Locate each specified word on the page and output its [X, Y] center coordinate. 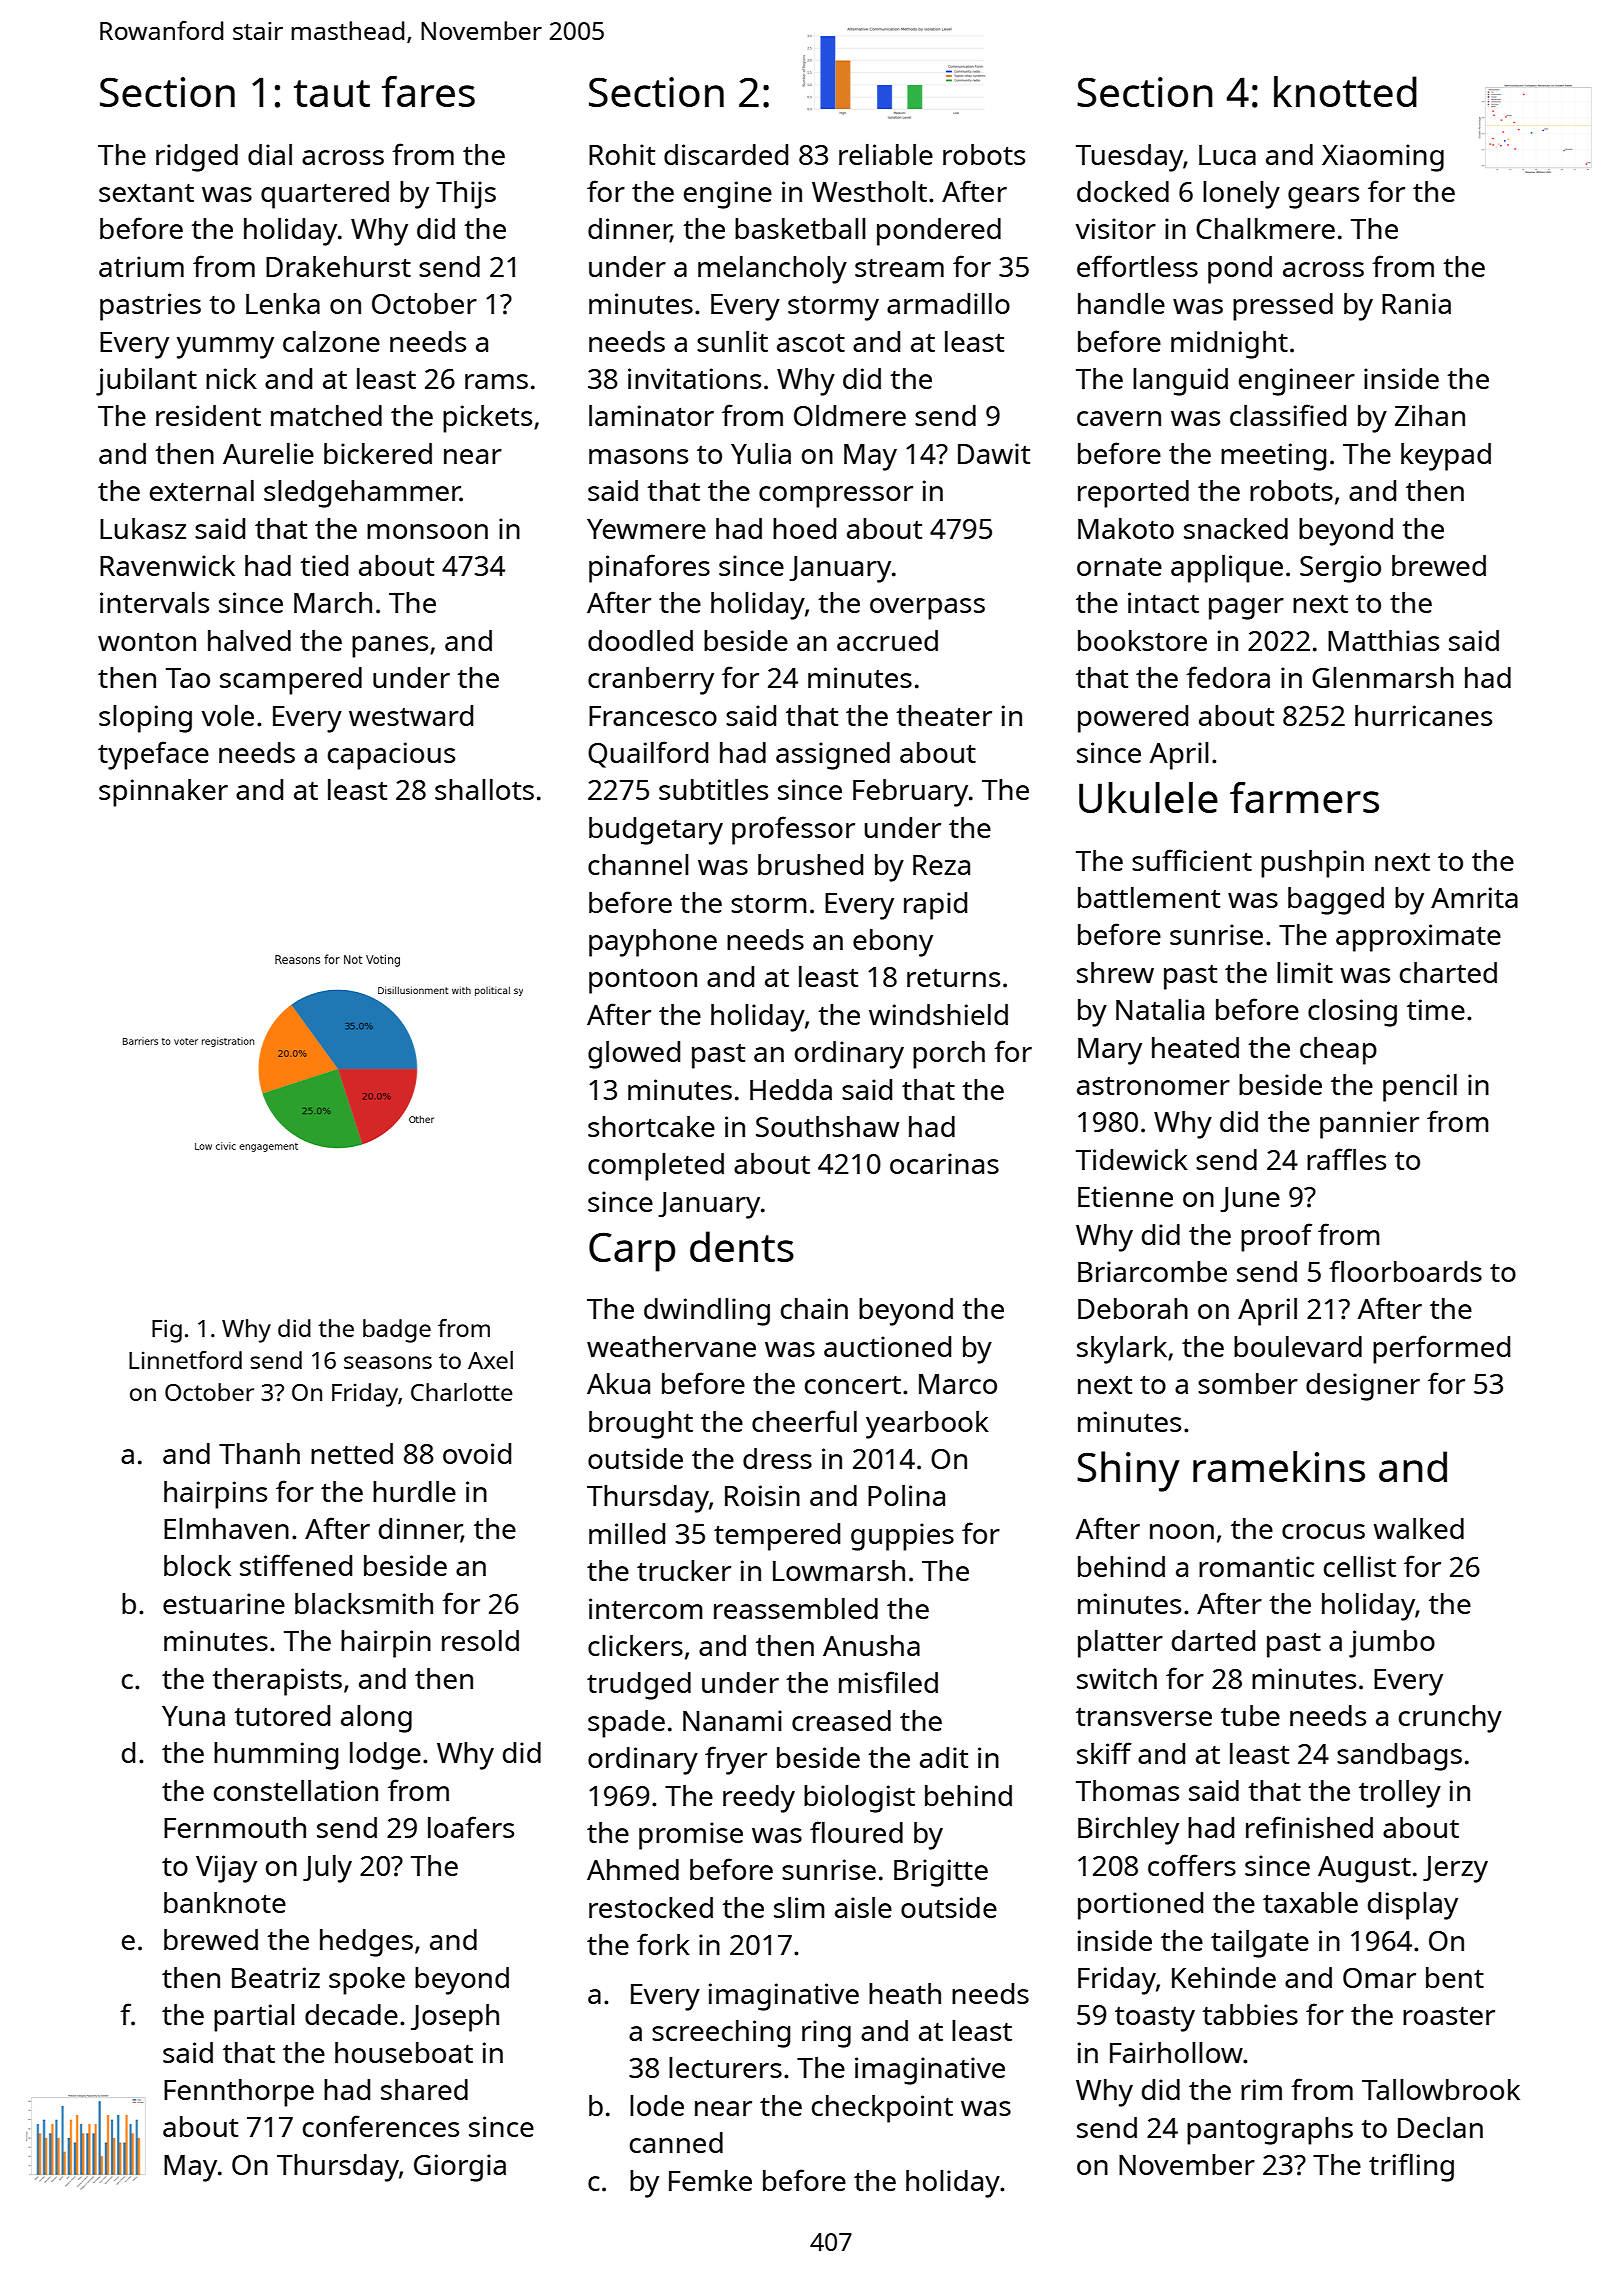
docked [1123, 191]
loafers [471, 1827]
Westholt [869, 191]
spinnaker [163, 793]
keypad [1446, 457]
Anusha [871, 1645]
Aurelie [268, 453]
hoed [804, 528]
